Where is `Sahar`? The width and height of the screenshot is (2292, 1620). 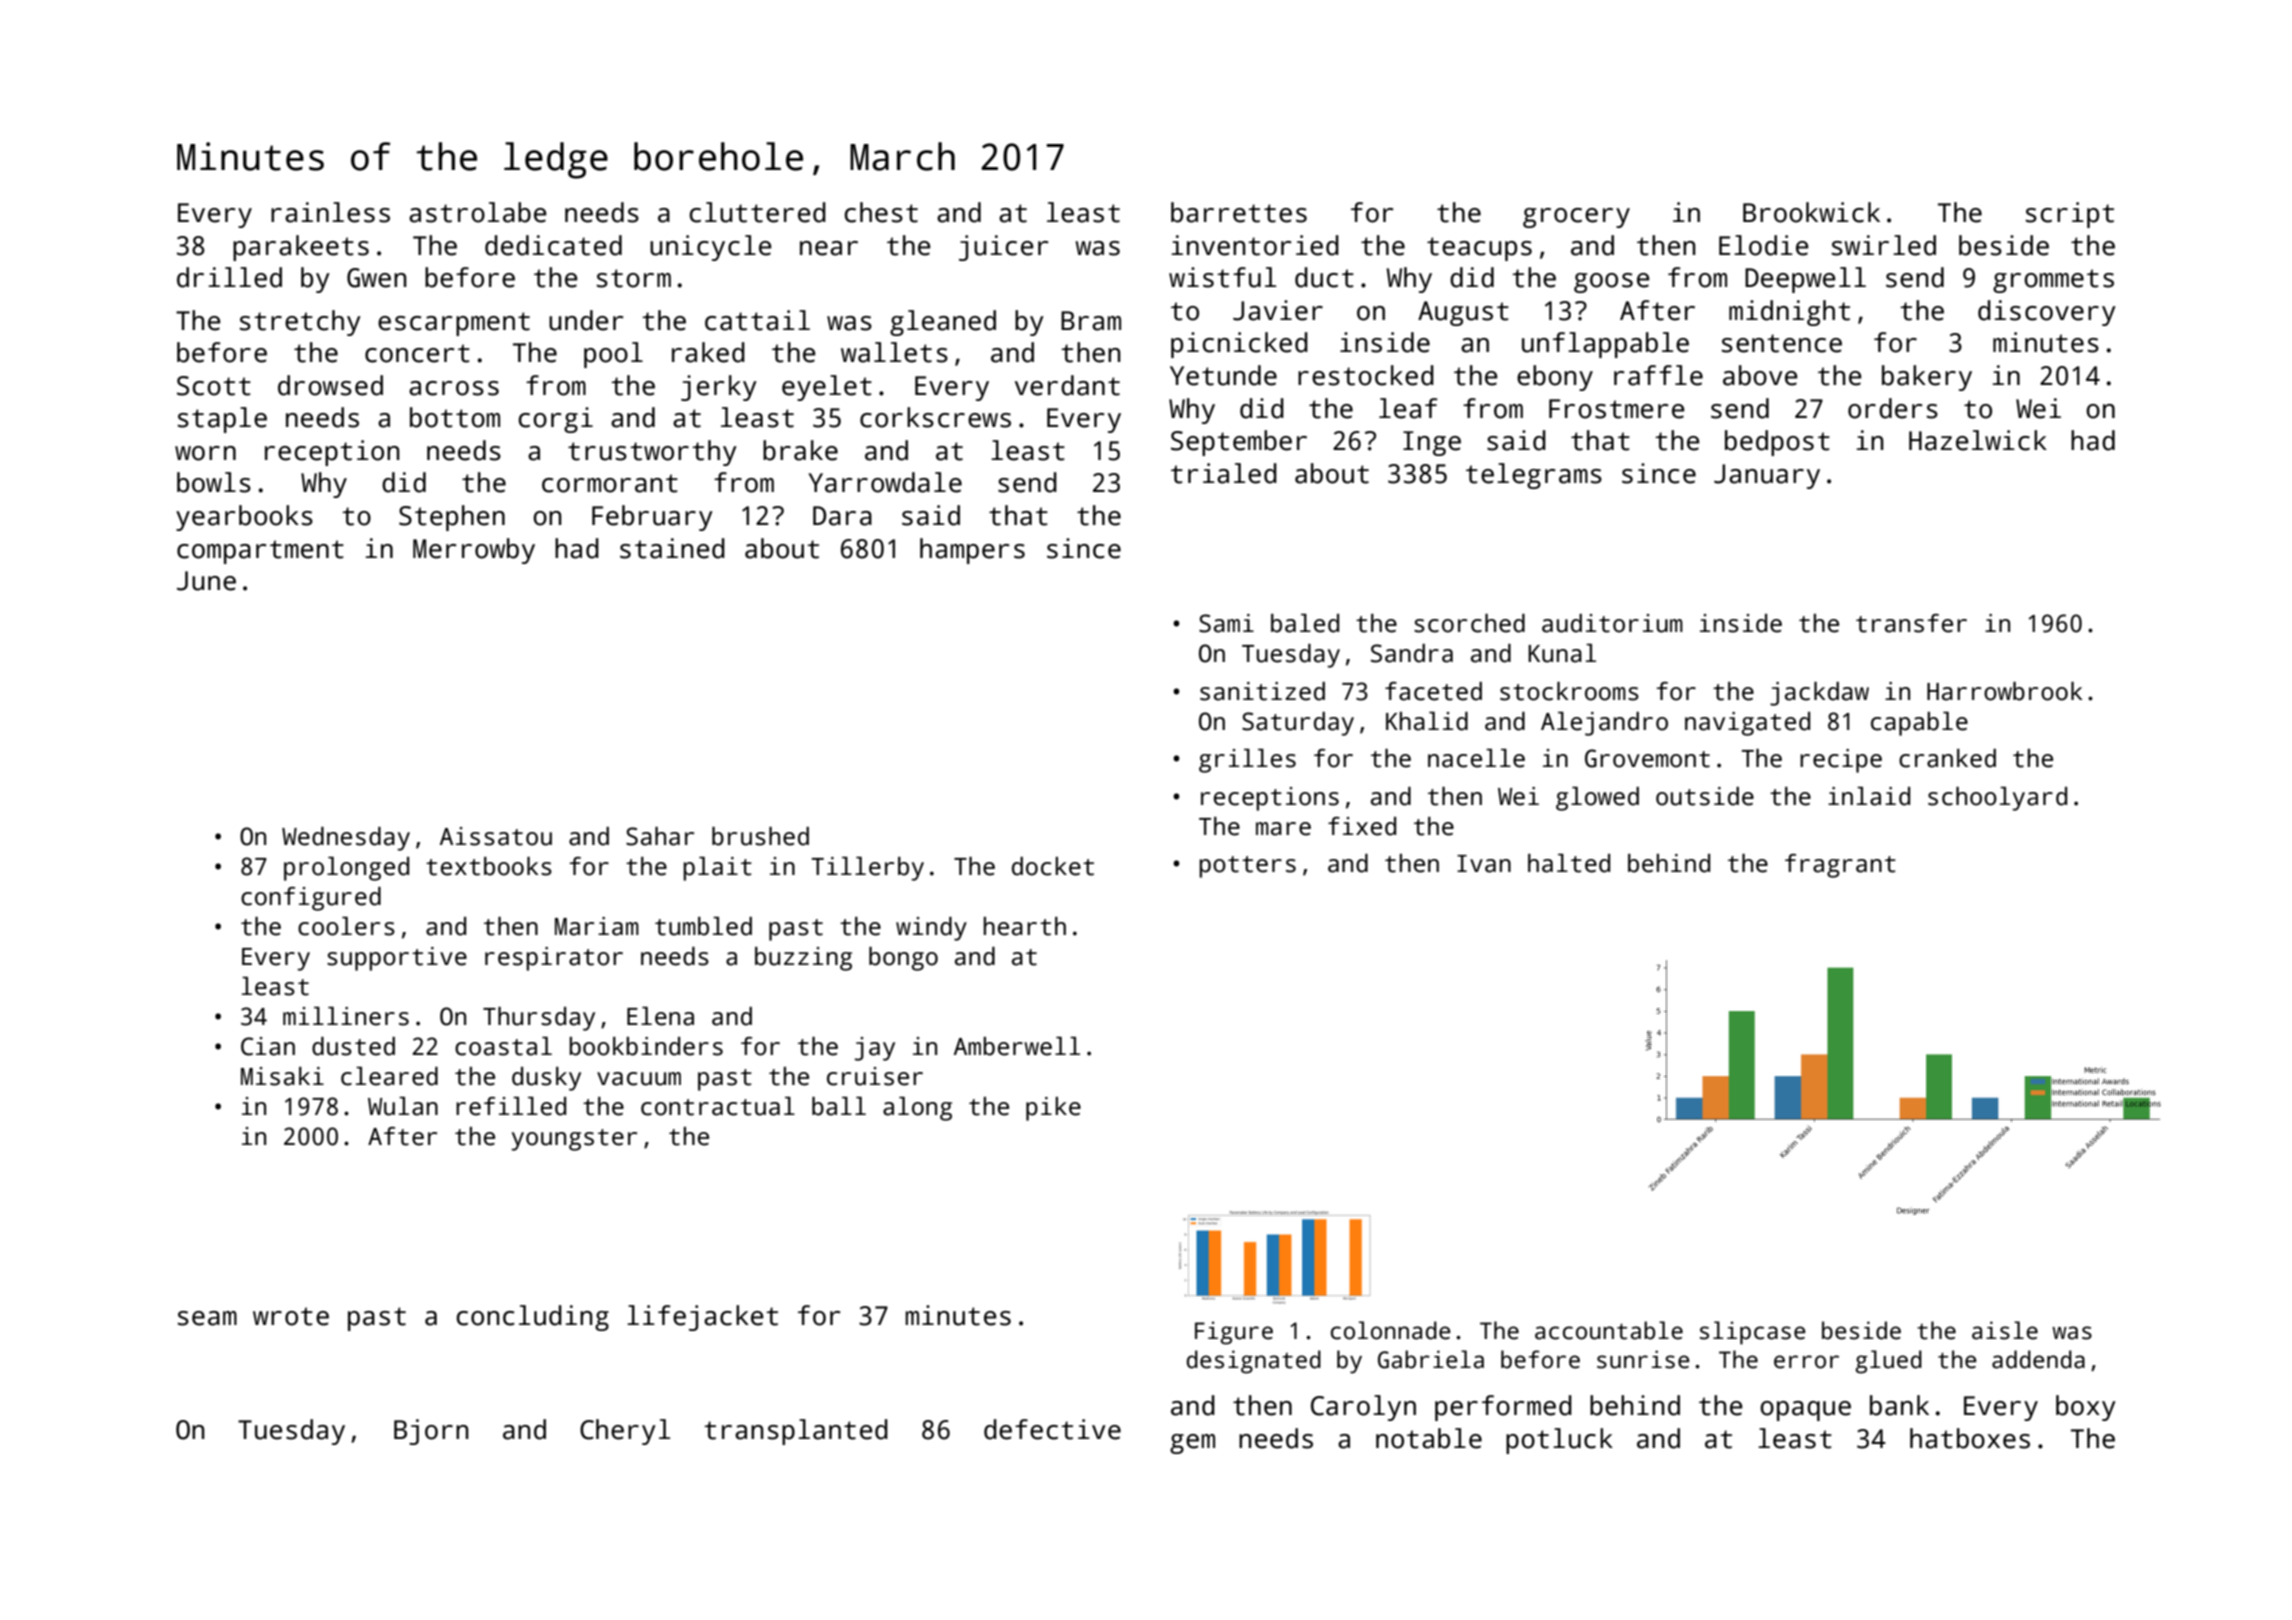
Sahar is located at coordinates (660, 836).
